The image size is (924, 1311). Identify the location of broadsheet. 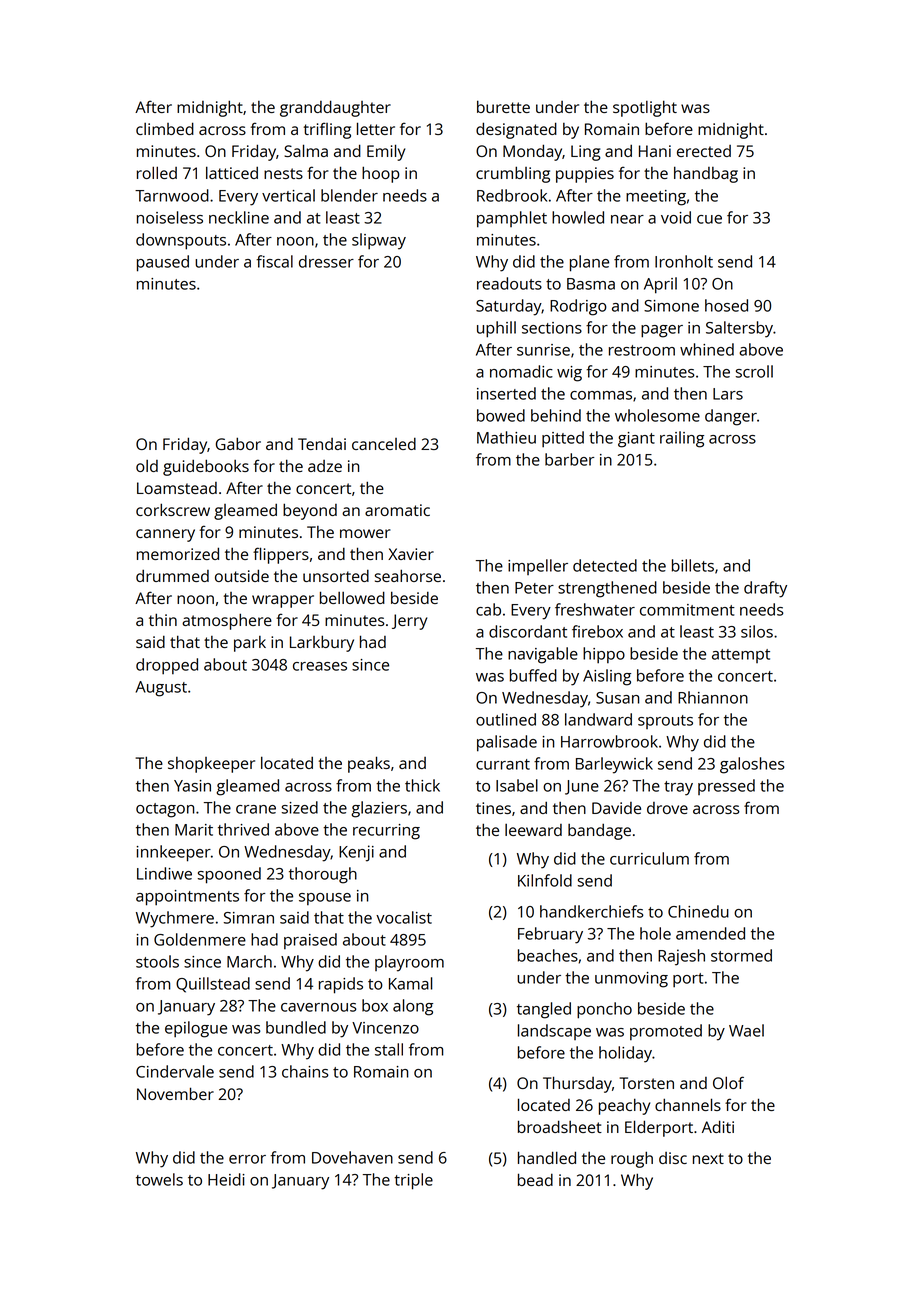
(560, 1126).
